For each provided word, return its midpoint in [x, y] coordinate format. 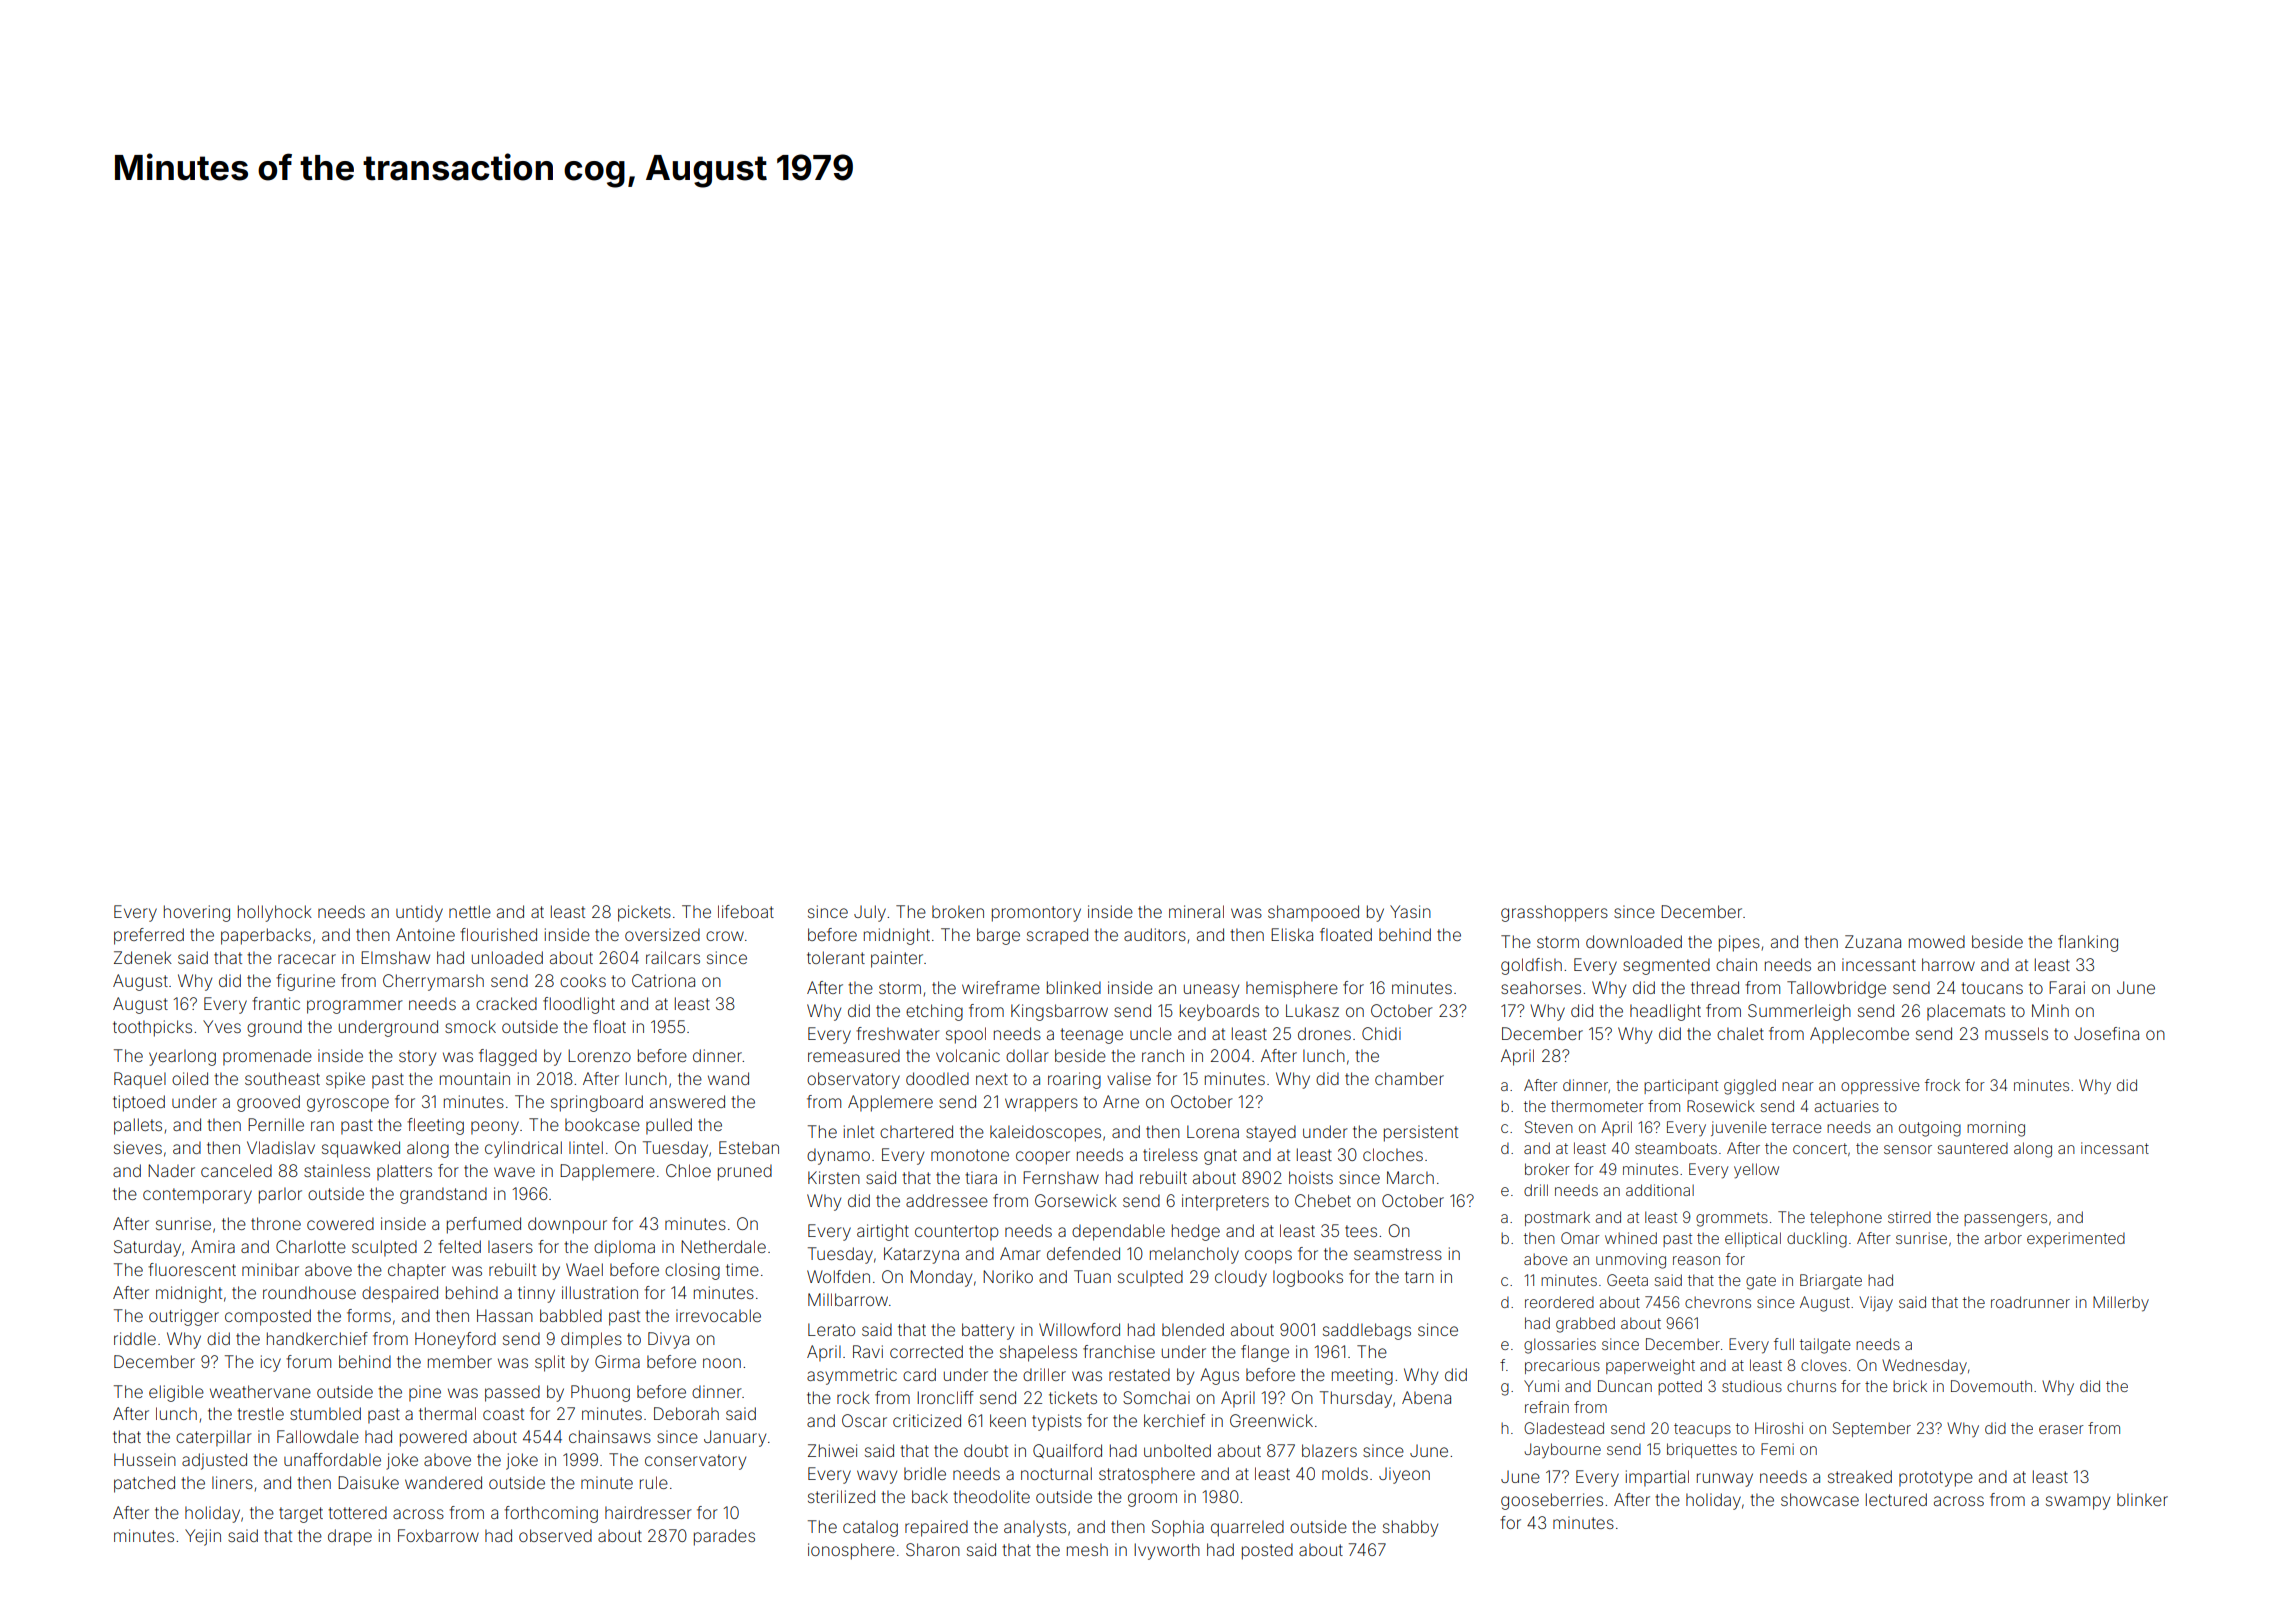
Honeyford [455, 1340]
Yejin [203, 1537]
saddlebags [1367, 1331]
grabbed [1585, 1325]
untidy [419, 913]
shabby [1410, 1528]
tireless [1170, 1154]
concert [1820, 1148]
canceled [236, 1170]
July [870, 913]
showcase [1820, 1499]
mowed [1937, 941]
